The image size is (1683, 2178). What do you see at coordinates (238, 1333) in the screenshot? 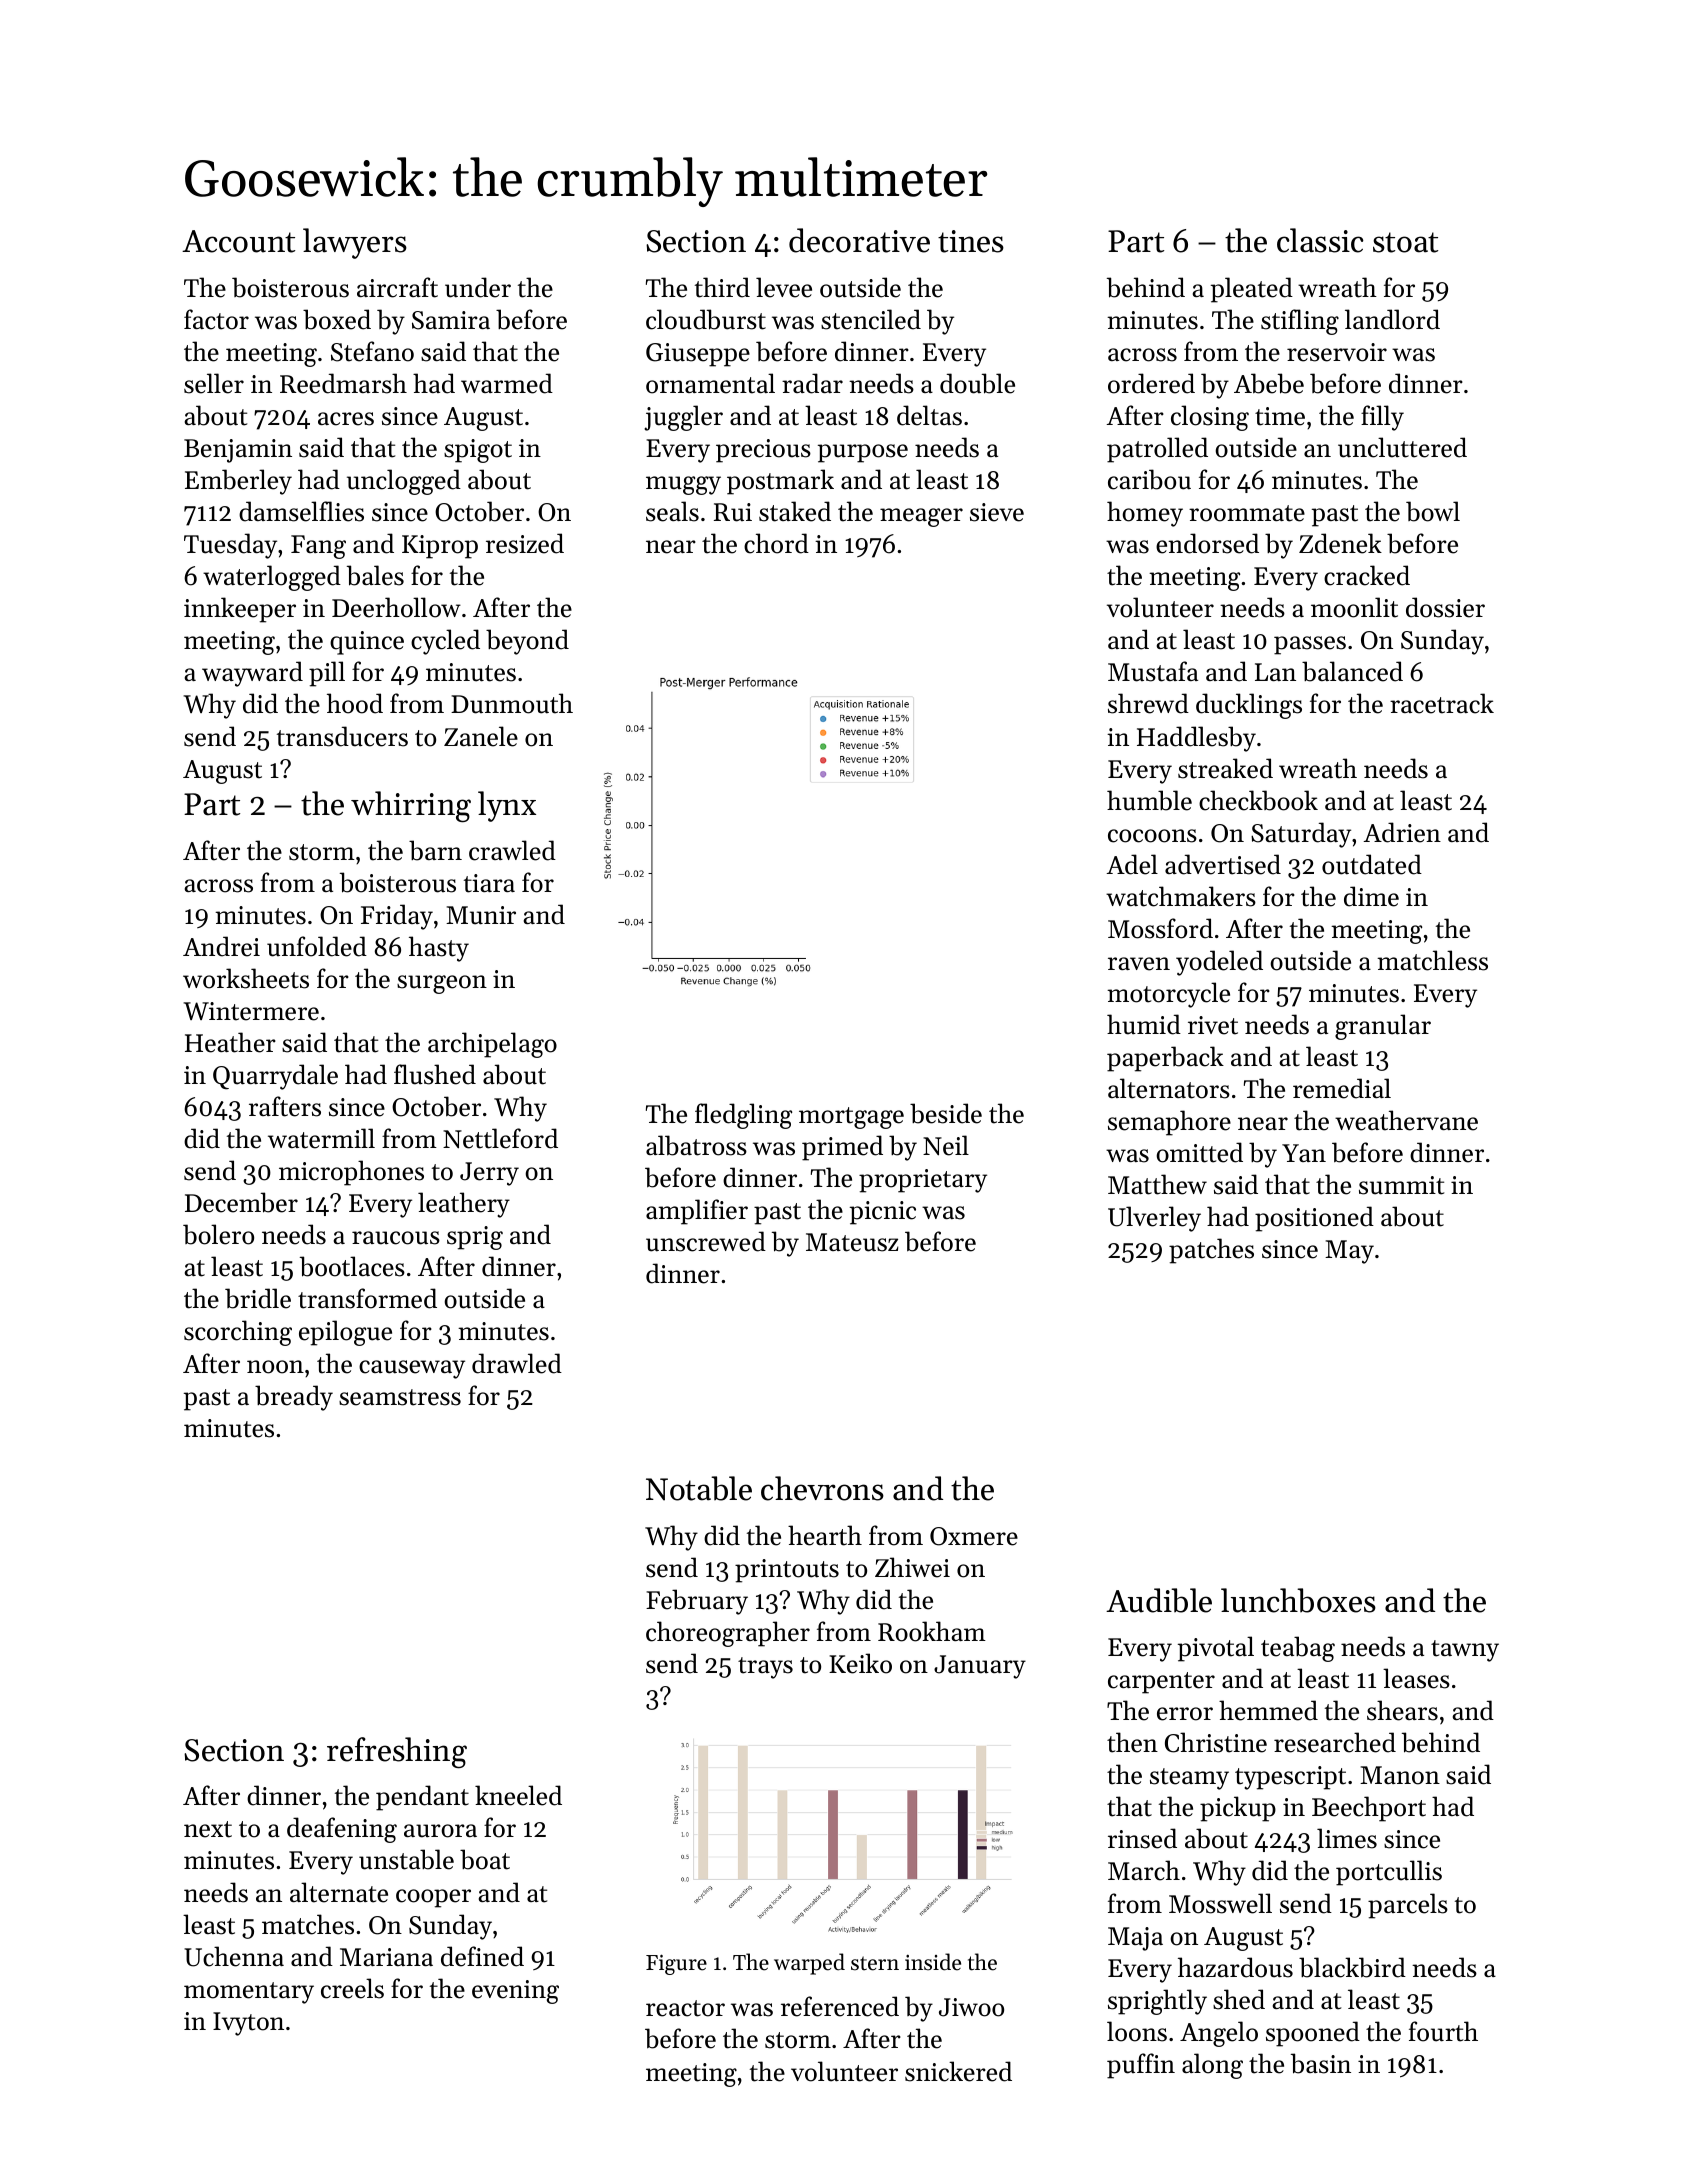
I see `scorching` at bounding box center [238, 1333].
